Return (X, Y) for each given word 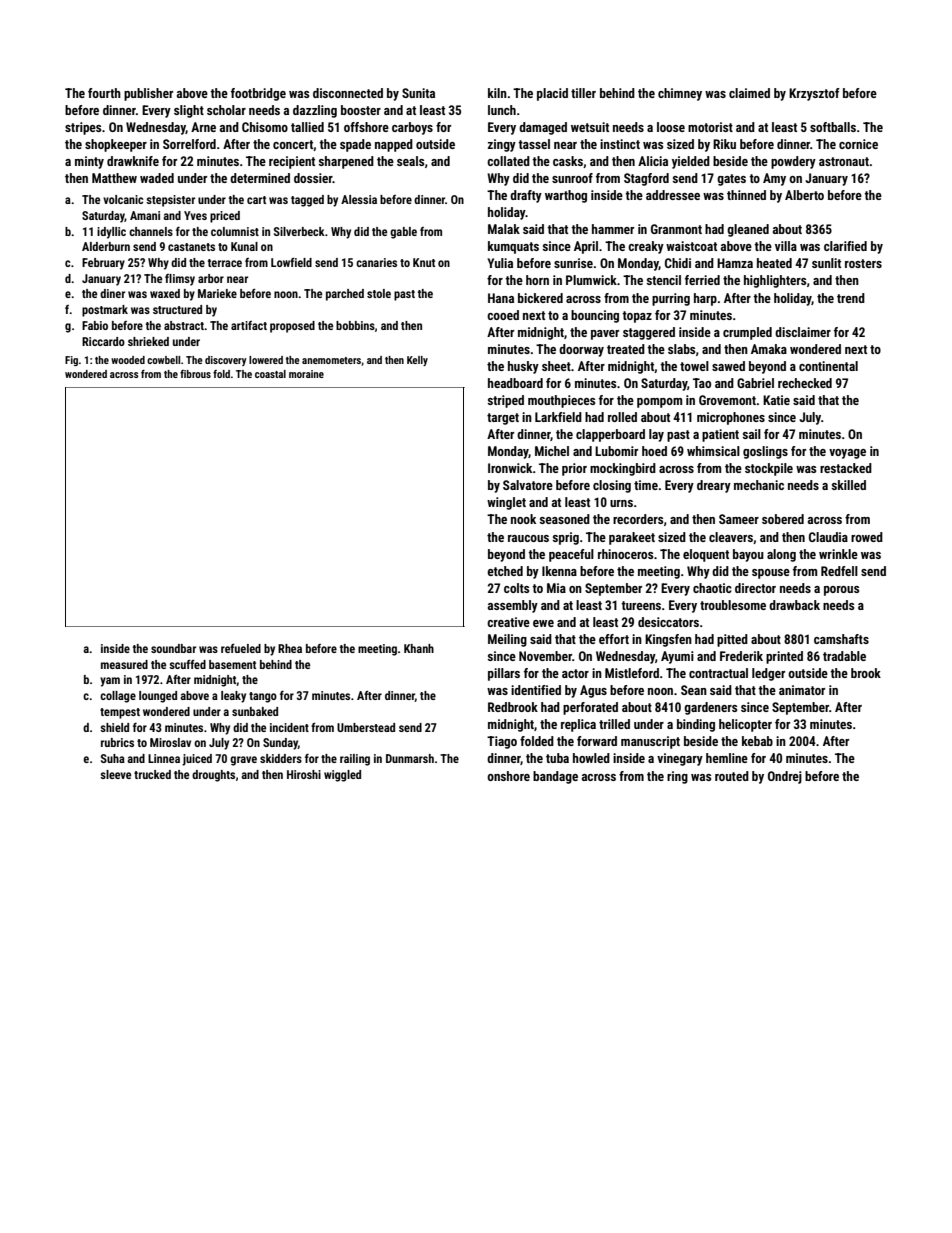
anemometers (331, 360)
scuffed (187, 664)
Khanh (419, 648)
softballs (833, 127)
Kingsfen (668, 640)
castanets (191, 247)
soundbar (173, 648)
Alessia (359, 199)
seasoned (565, 519)
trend (851, 298)
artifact (249, 325)
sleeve (115, 774)
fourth (104, 93)
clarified (845, 246)
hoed (654, 451)
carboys (412, 128)
